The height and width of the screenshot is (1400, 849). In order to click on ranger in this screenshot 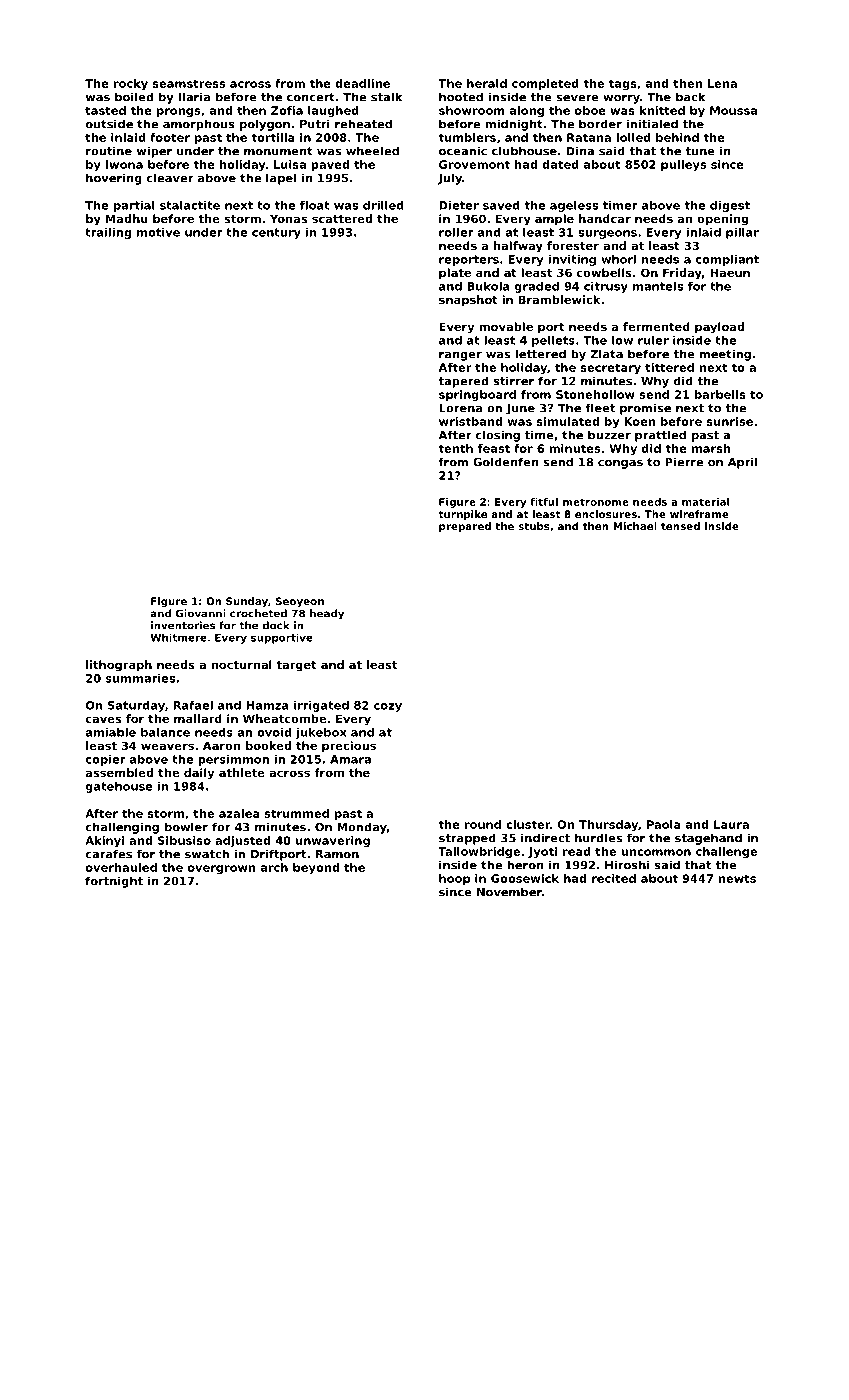, I will do `click(460, 356)`.
